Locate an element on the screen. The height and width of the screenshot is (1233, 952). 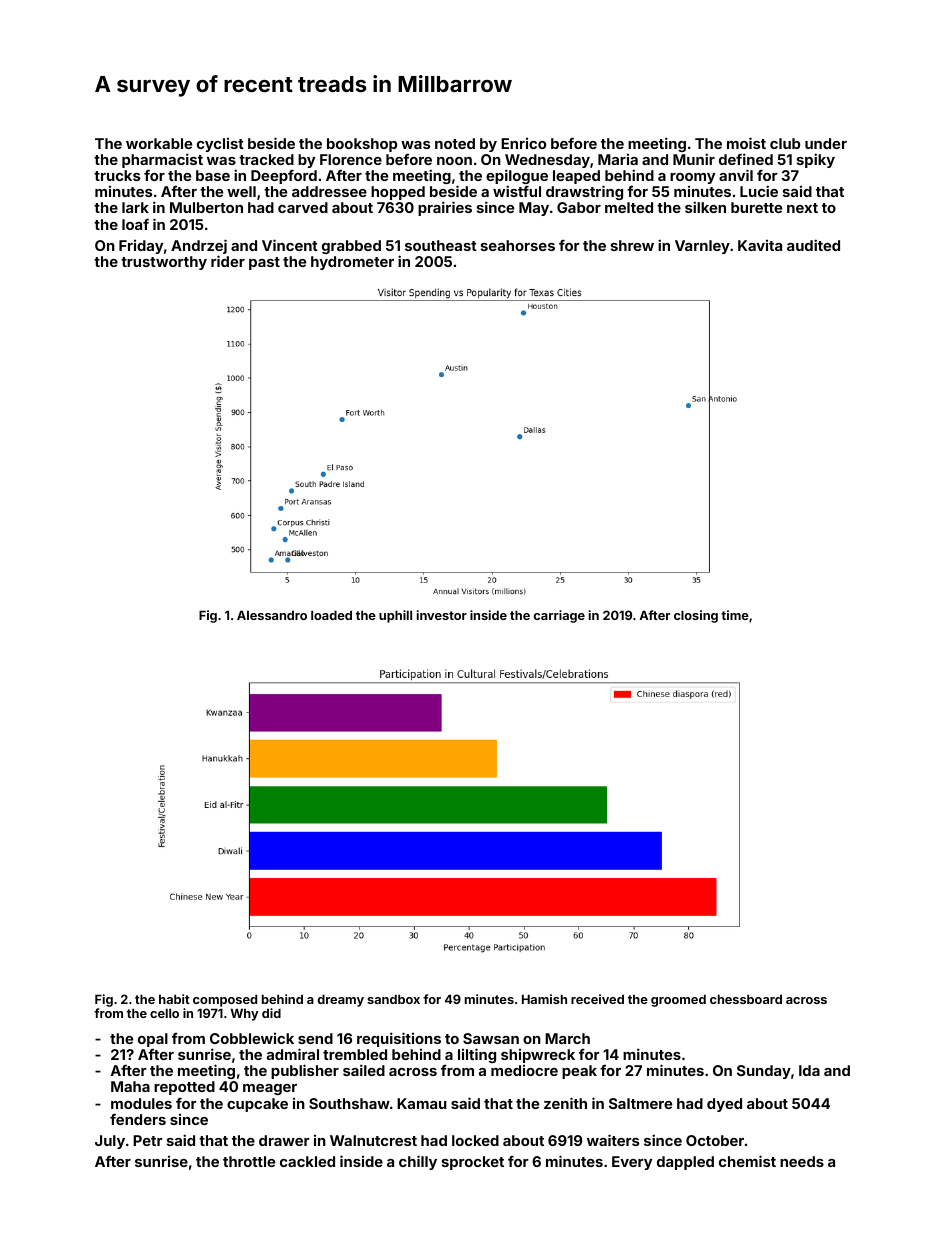
seahorses is located at coordinates (518, 245).
